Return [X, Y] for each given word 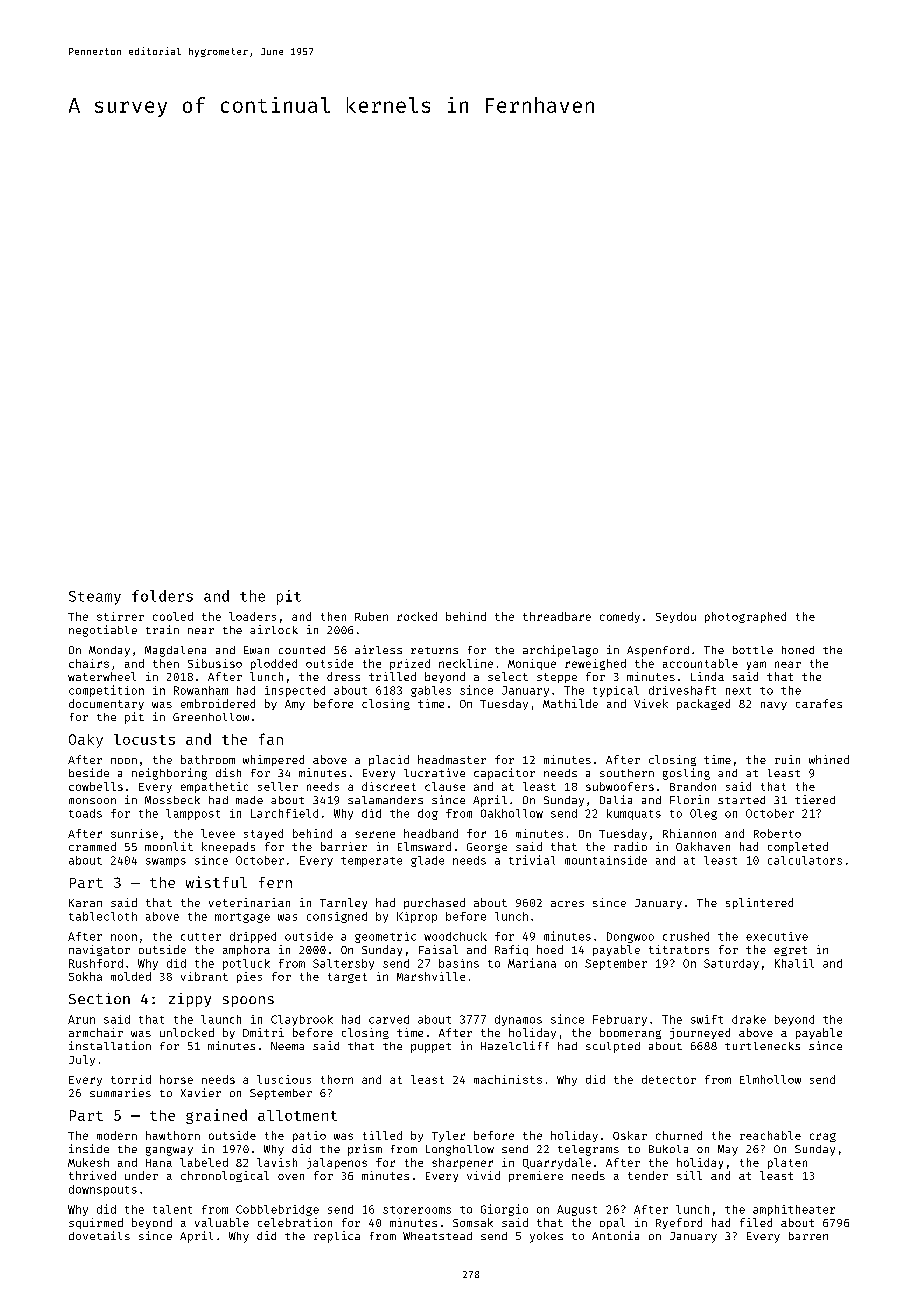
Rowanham [201, 690]
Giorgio [504, 1210]
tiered [815, 799]
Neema [287, 1046]
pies [249, 977]
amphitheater [794, 1210]
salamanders [385, 800]
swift [707, 1019]
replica [337, 1237]
